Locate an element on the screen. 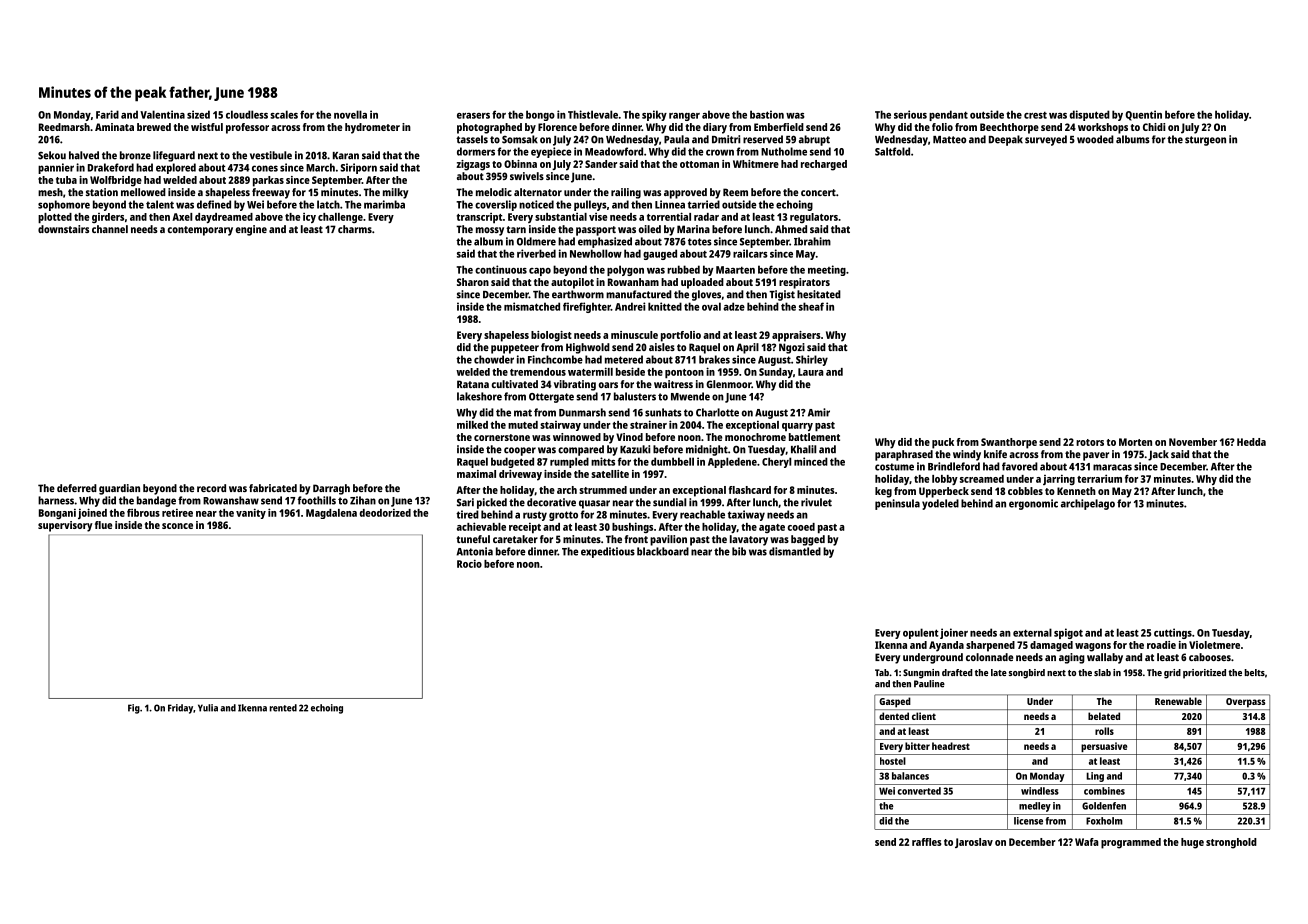 This screenshot has height=924, width=1308. expeditious is located at coordinates (608, 552).
